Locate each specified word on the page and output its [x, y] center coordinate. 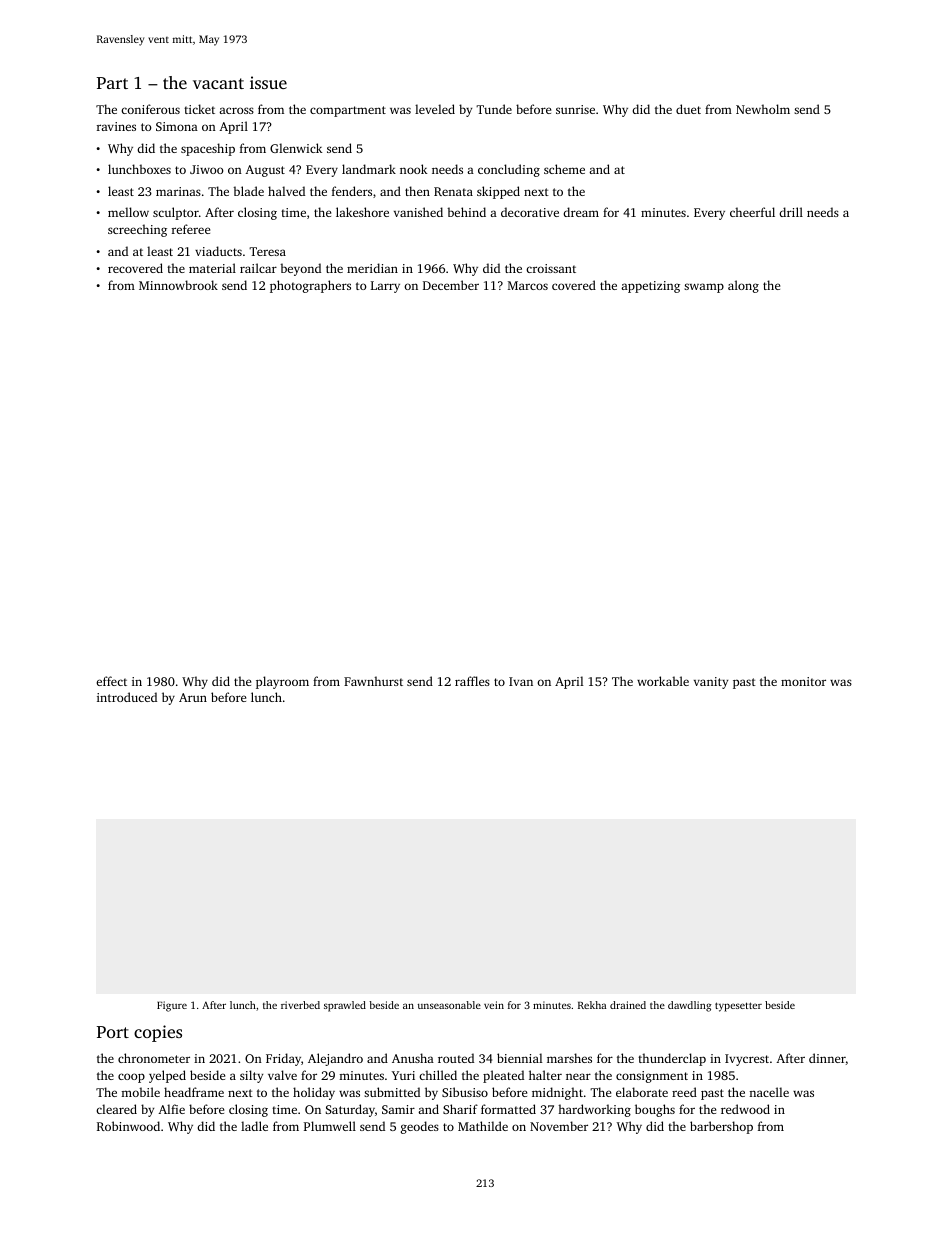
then [417, 191]
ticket [199, 109]
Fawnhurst [373, 681]
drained [628, 1005]
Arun [193, 697]
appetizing [650, 287]
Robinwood [128, 1126]
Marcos [528, 285]
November [559, 1126]
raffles [472, 681]
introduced [127, 697]
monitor [803, 681]
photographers [310, 286]
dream [581, 212]
